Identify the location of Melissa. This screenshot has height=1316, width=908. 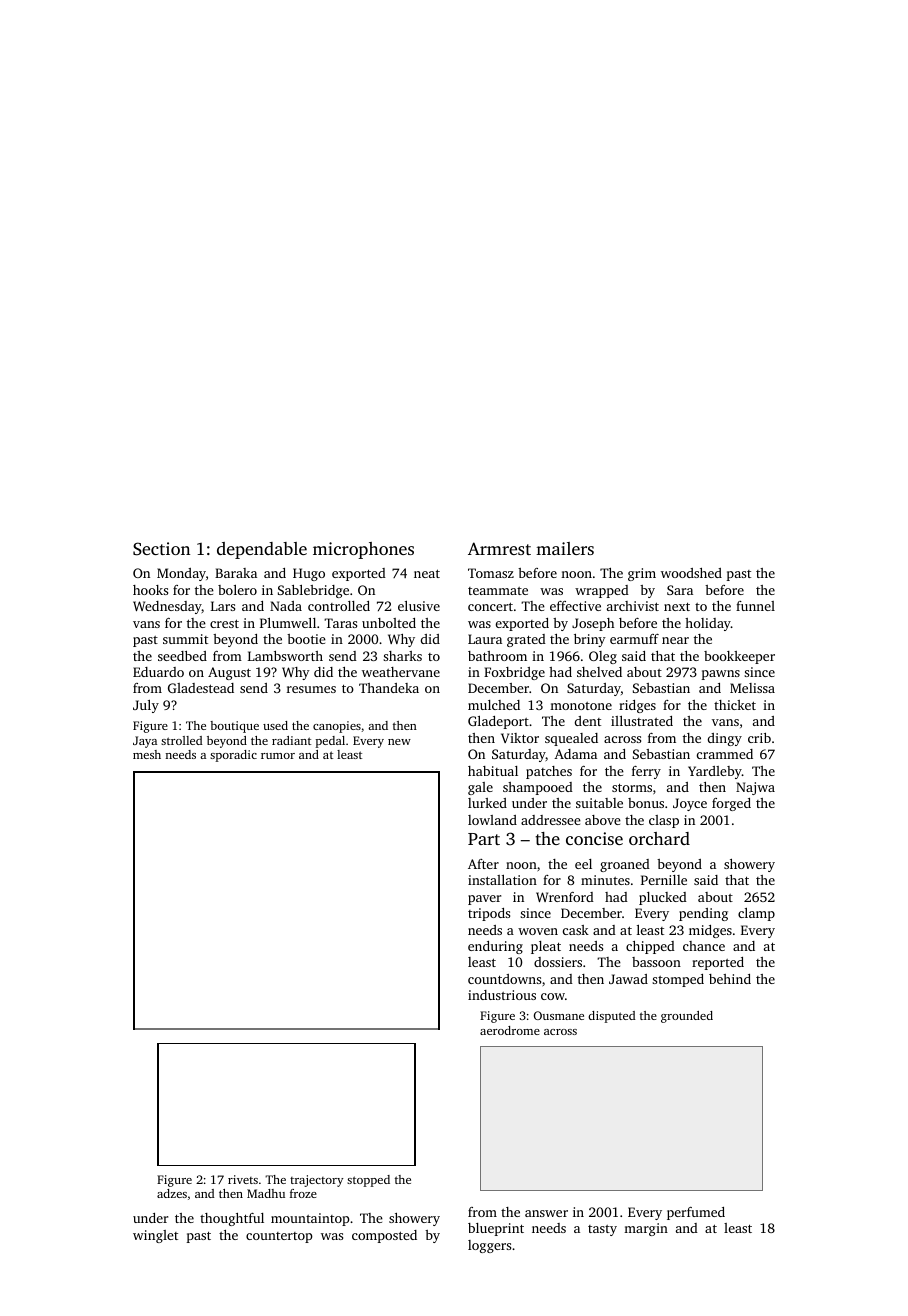
(752, 688).
